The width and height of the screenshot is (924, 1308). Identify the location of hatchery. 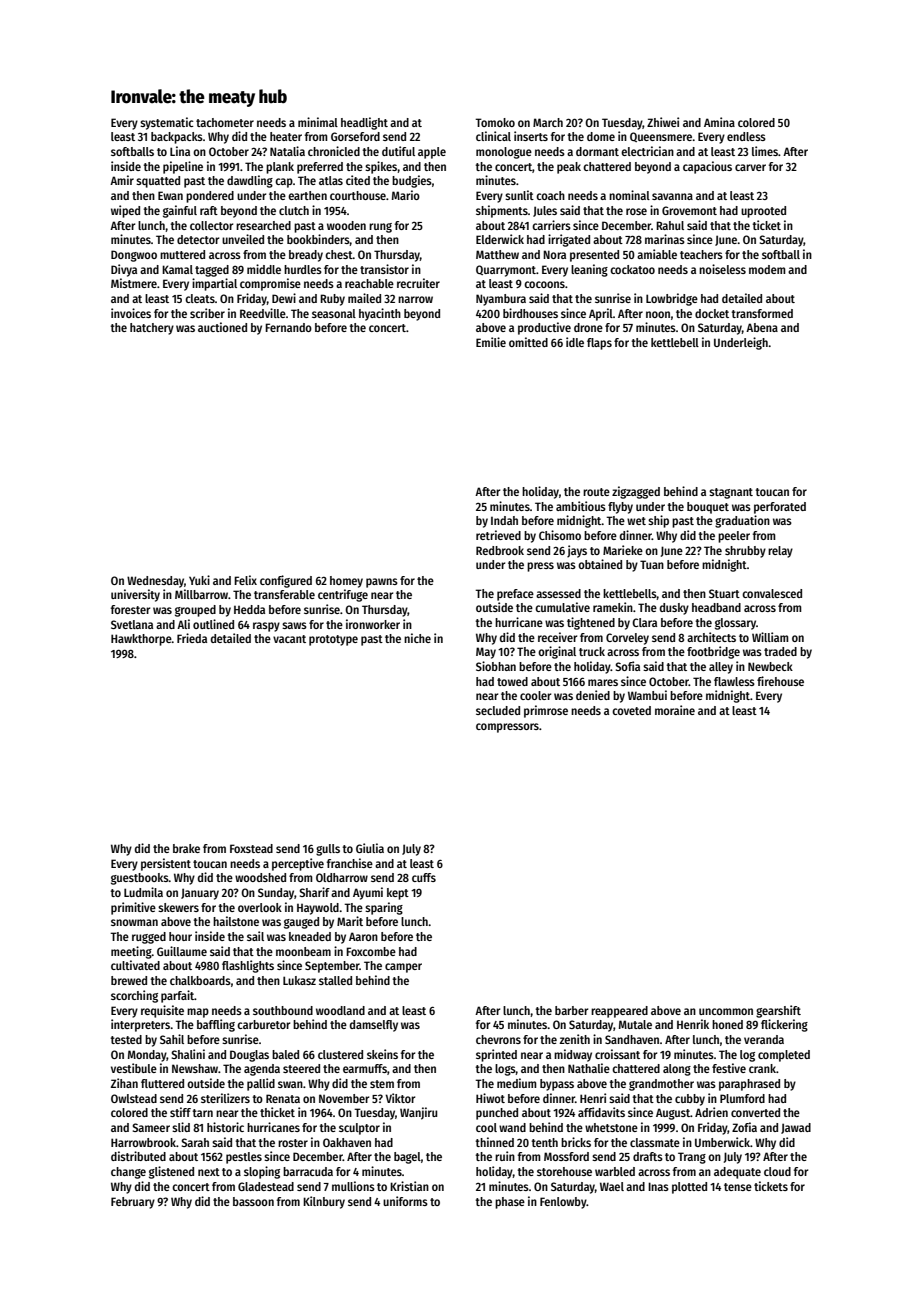
(152, 329).
